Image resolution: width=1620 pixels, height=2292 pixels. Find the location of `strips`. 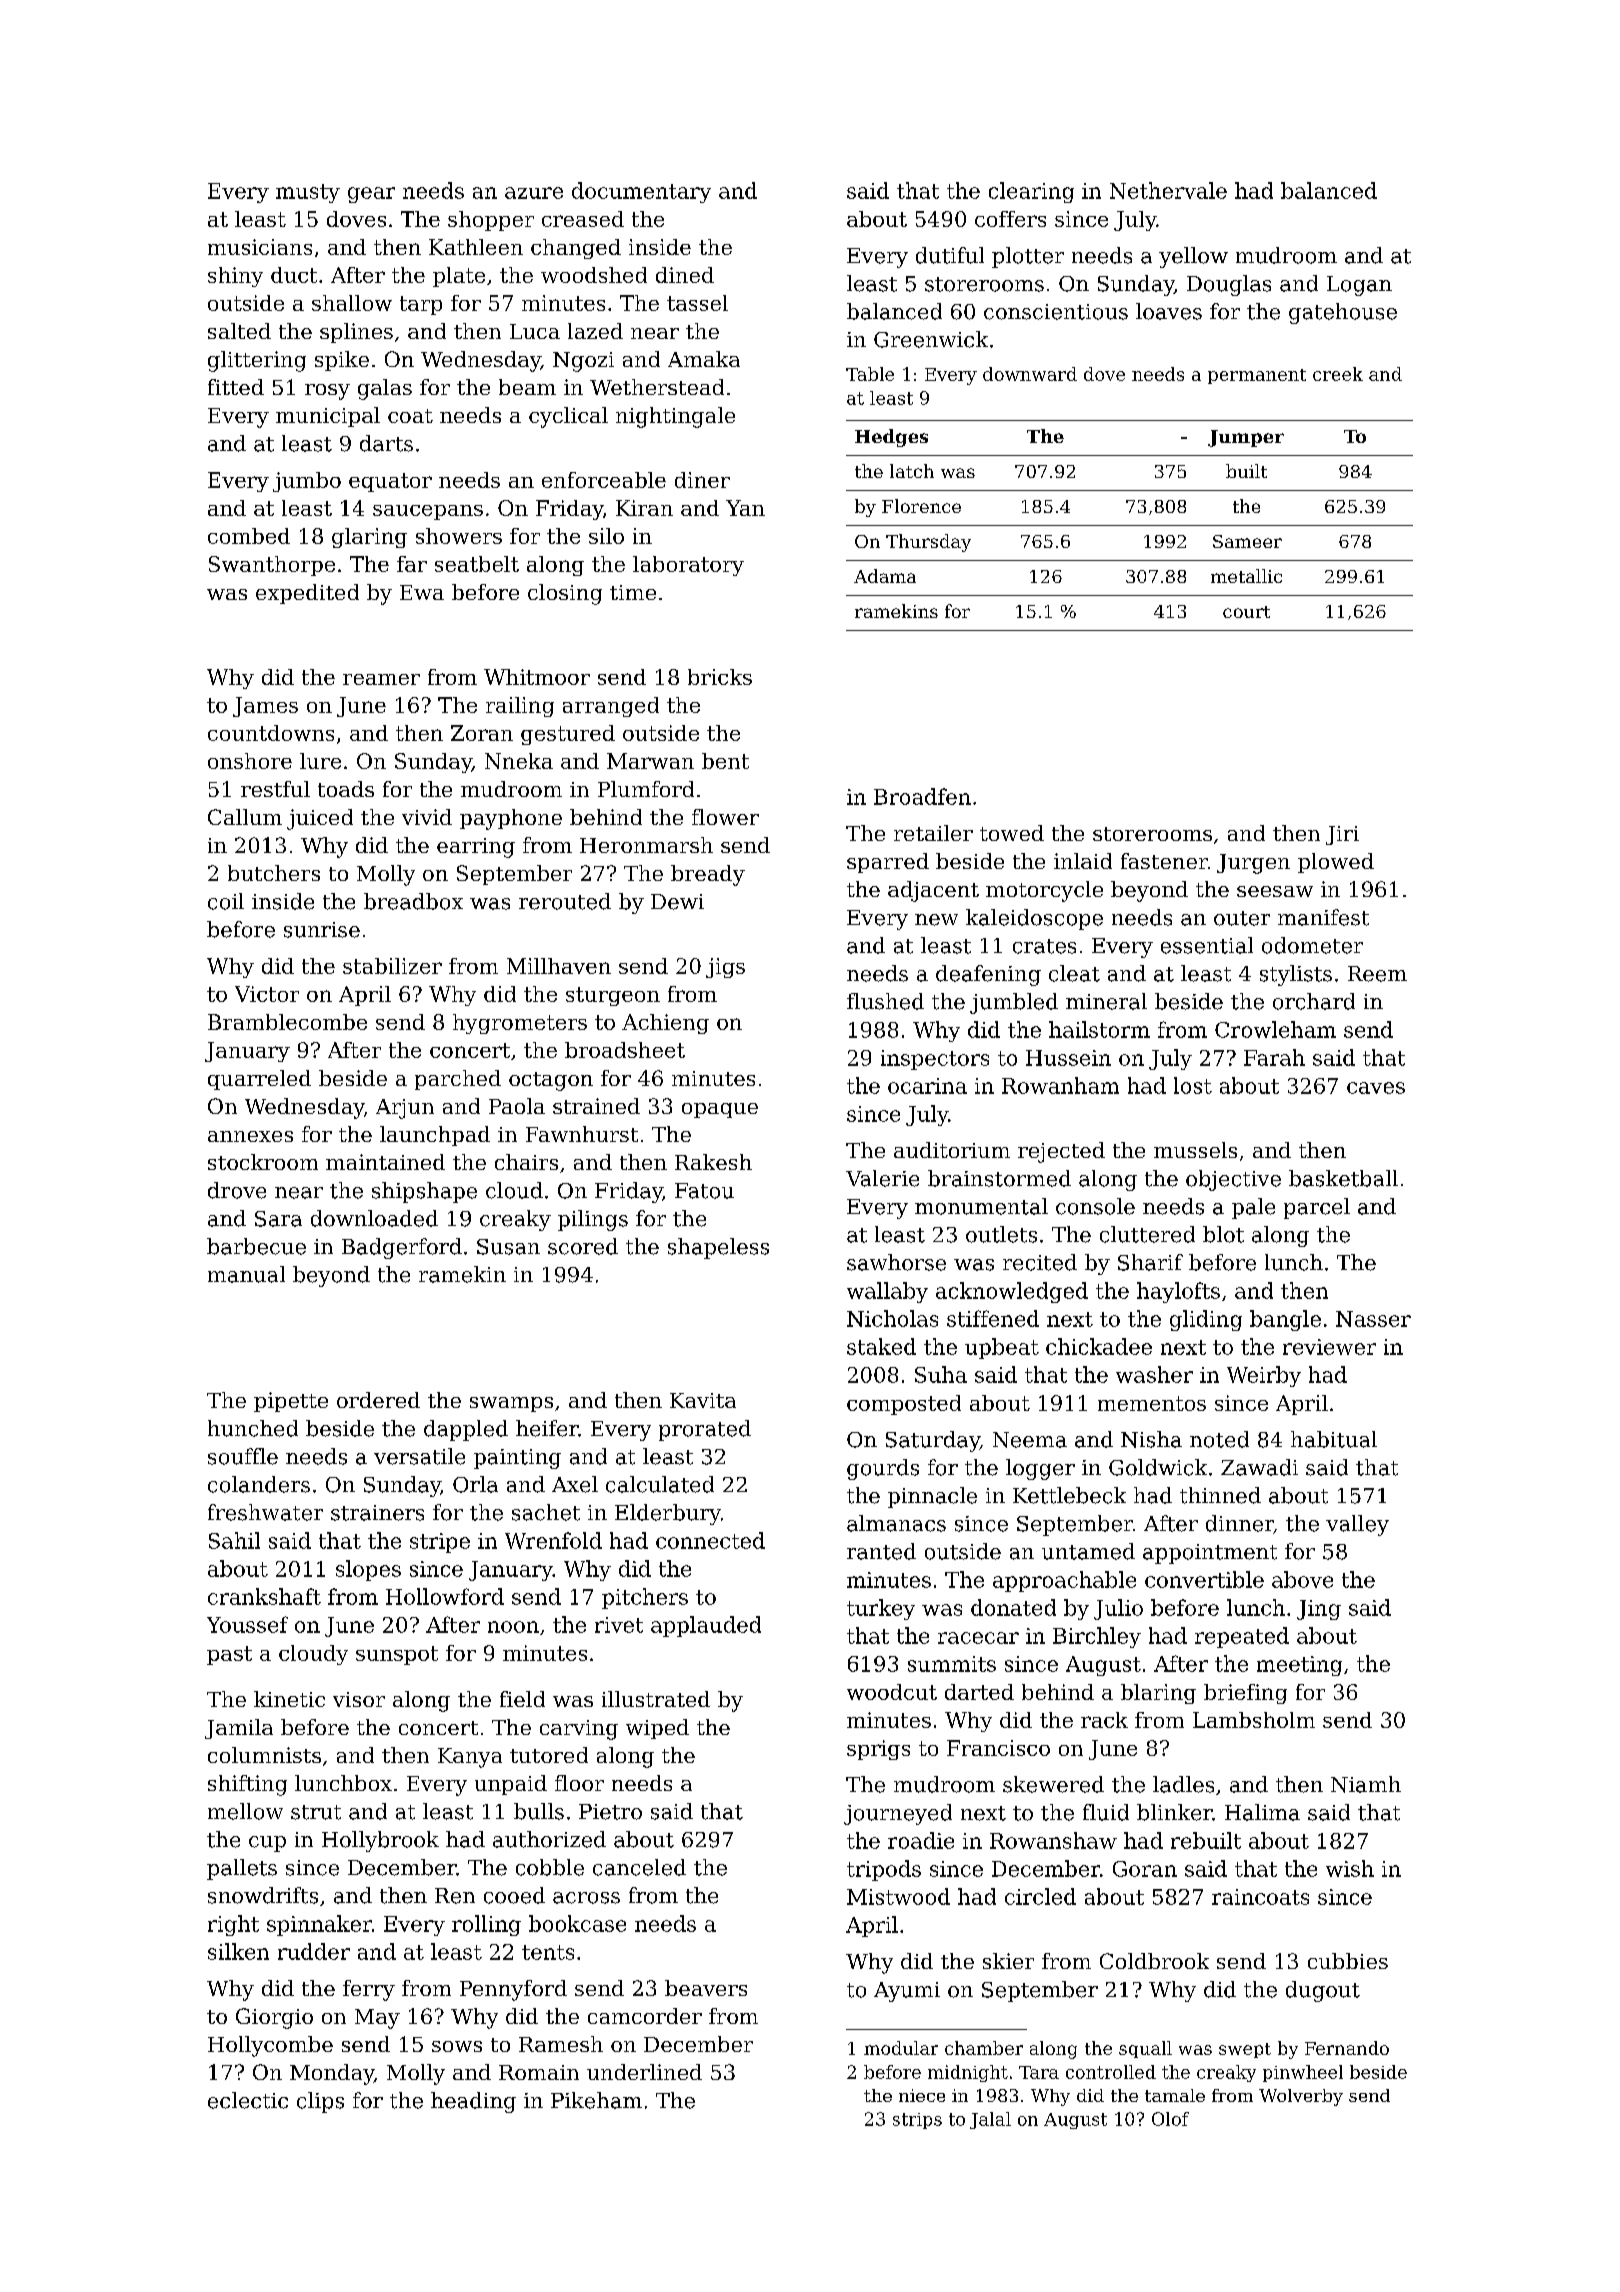

strips is located at coordinates (917, 2121).
